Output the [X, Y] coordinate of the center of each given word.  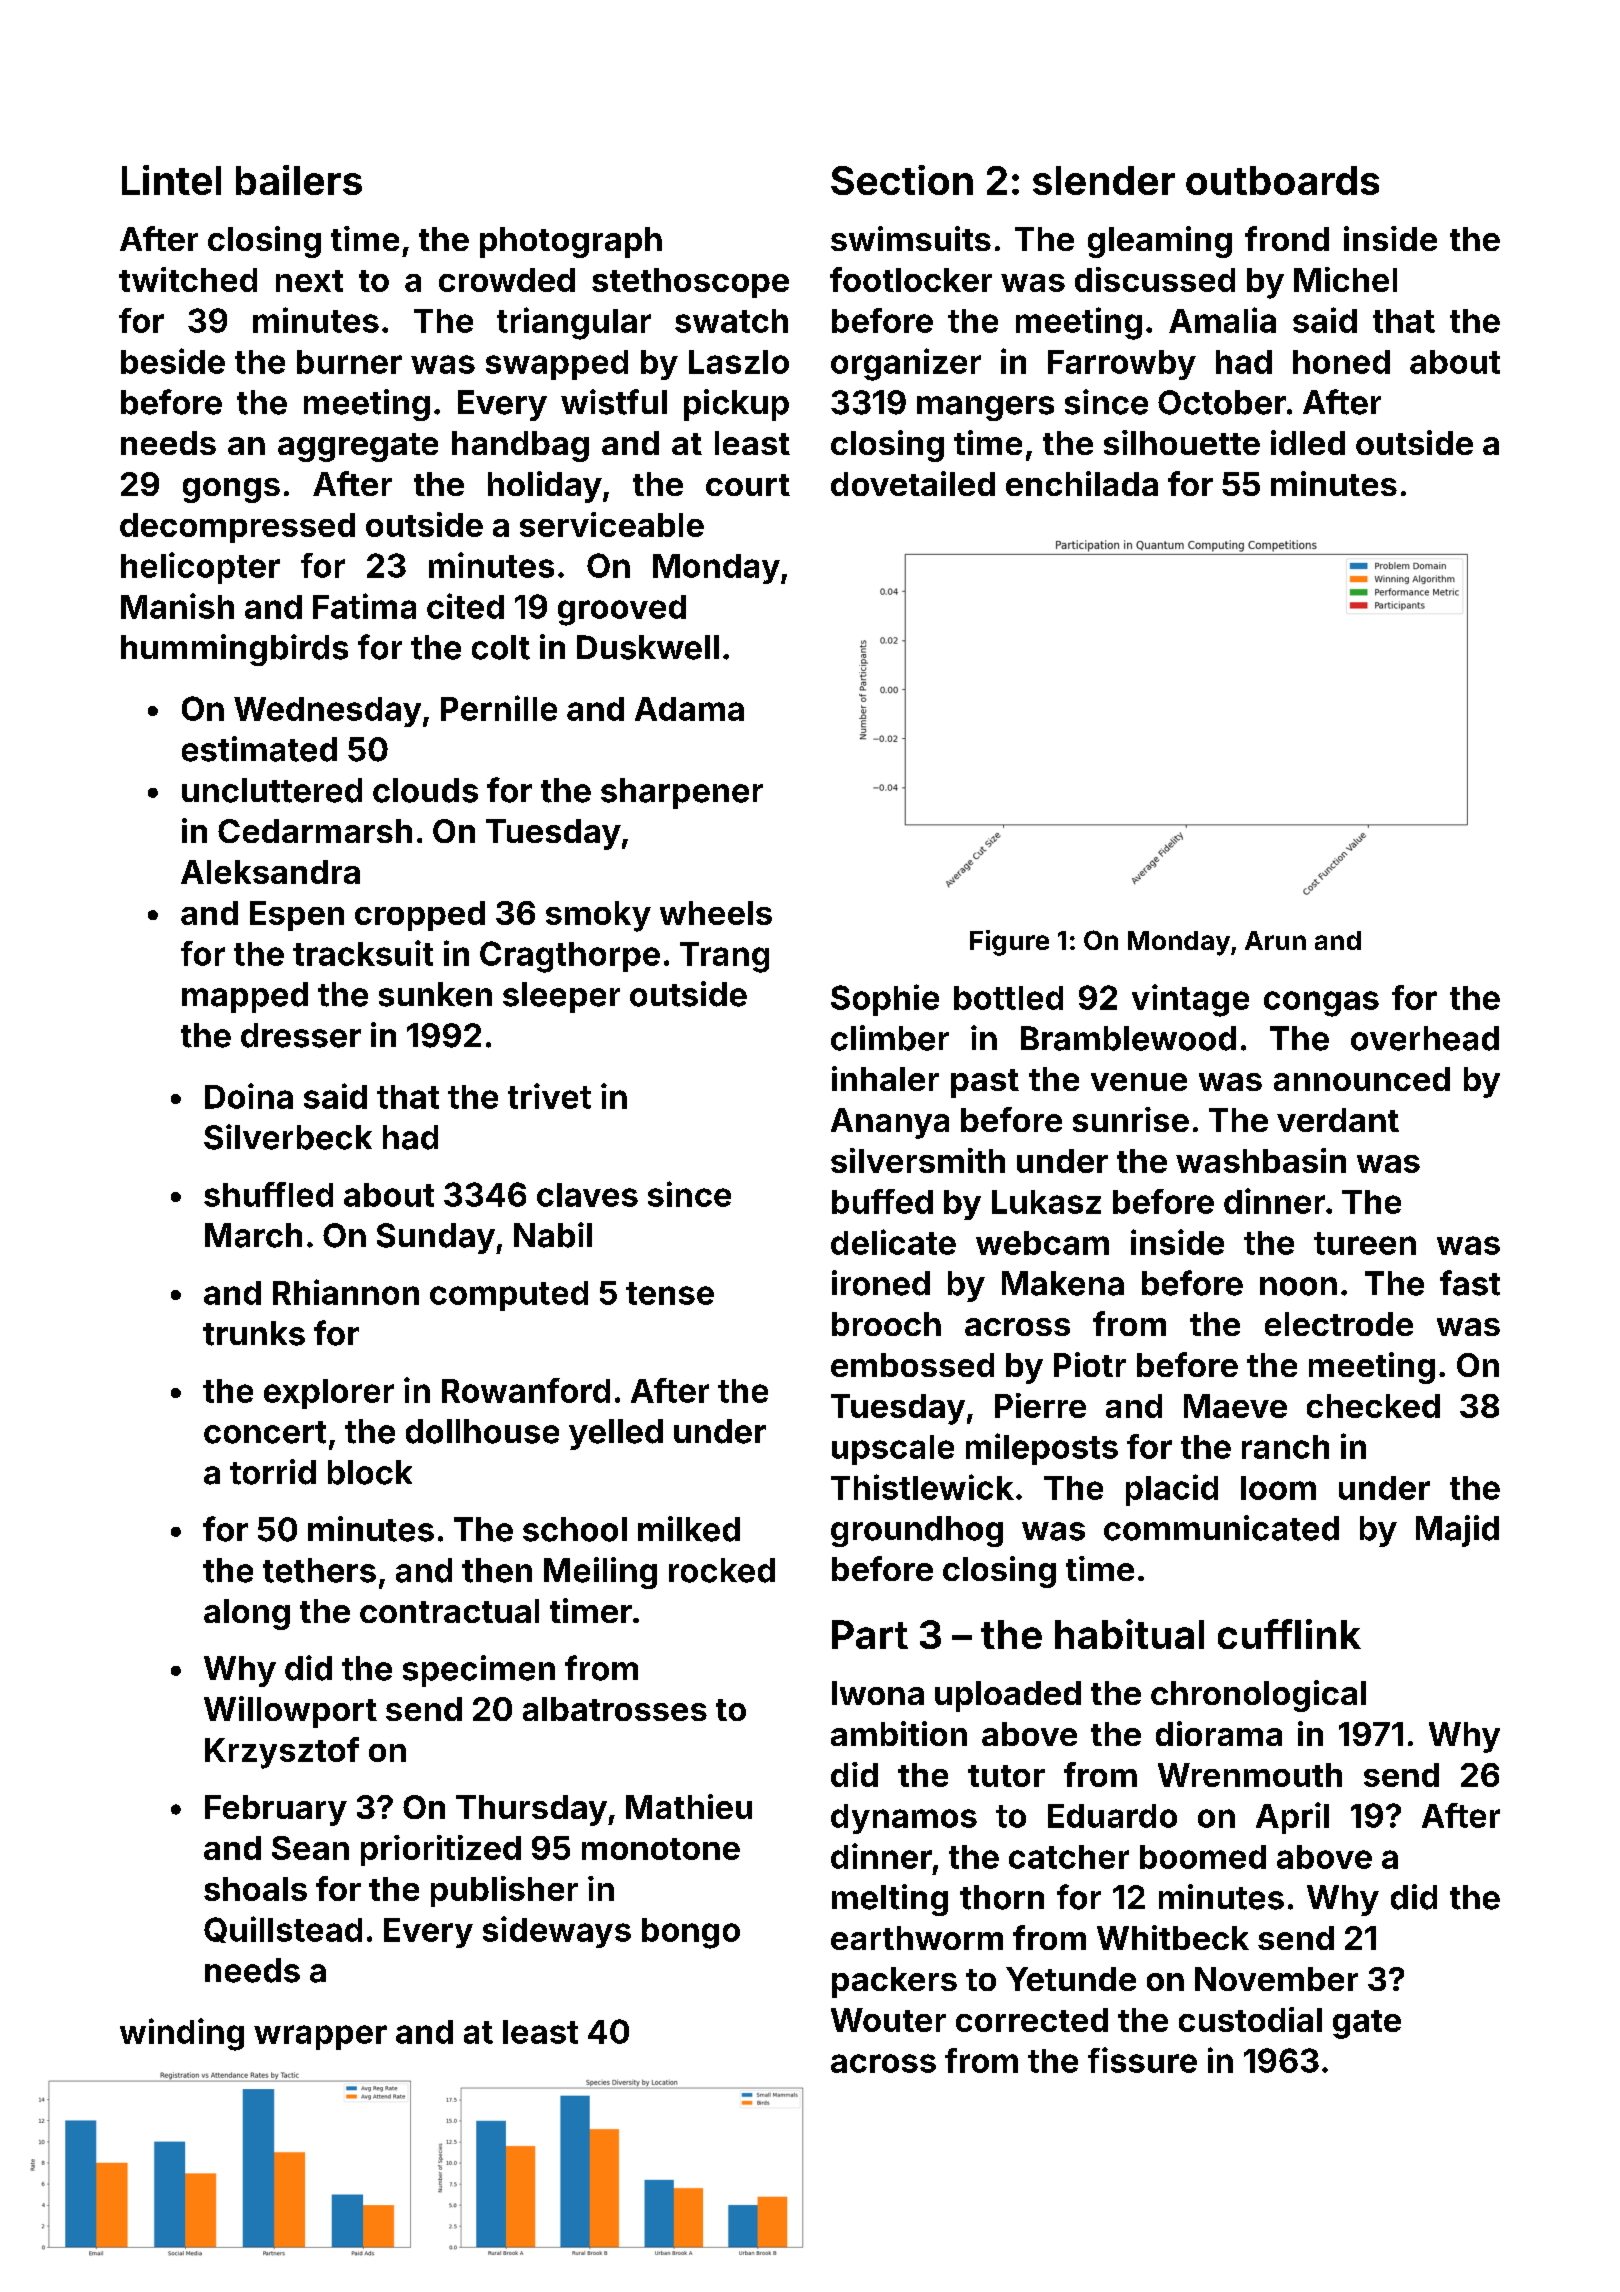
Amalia [1222, 320]
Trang [724, 957]
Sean [310, 1848]
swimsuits [911, 238]
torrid [273, 1472]
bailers [299, 180]
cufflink [1289, 1634]
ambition [899, 1733]
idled [1308, 442]
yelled [616, 1434]
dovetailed [913, 483]
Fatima [364, 606]
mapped [245, 997]
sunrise [1131, 1119]
